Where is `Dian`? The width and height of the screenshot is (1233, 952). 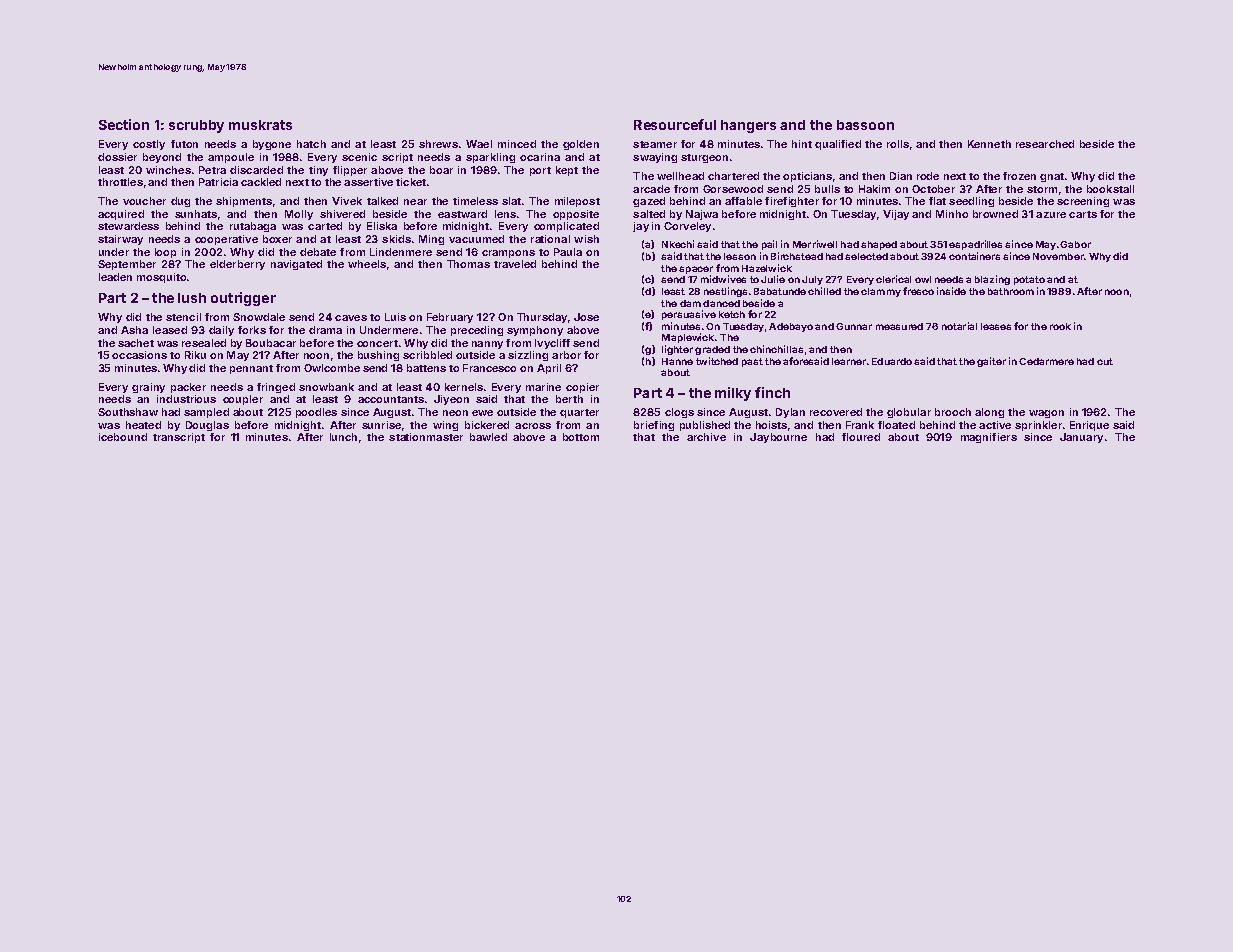
Dian is located at coordinates (901, 176).
